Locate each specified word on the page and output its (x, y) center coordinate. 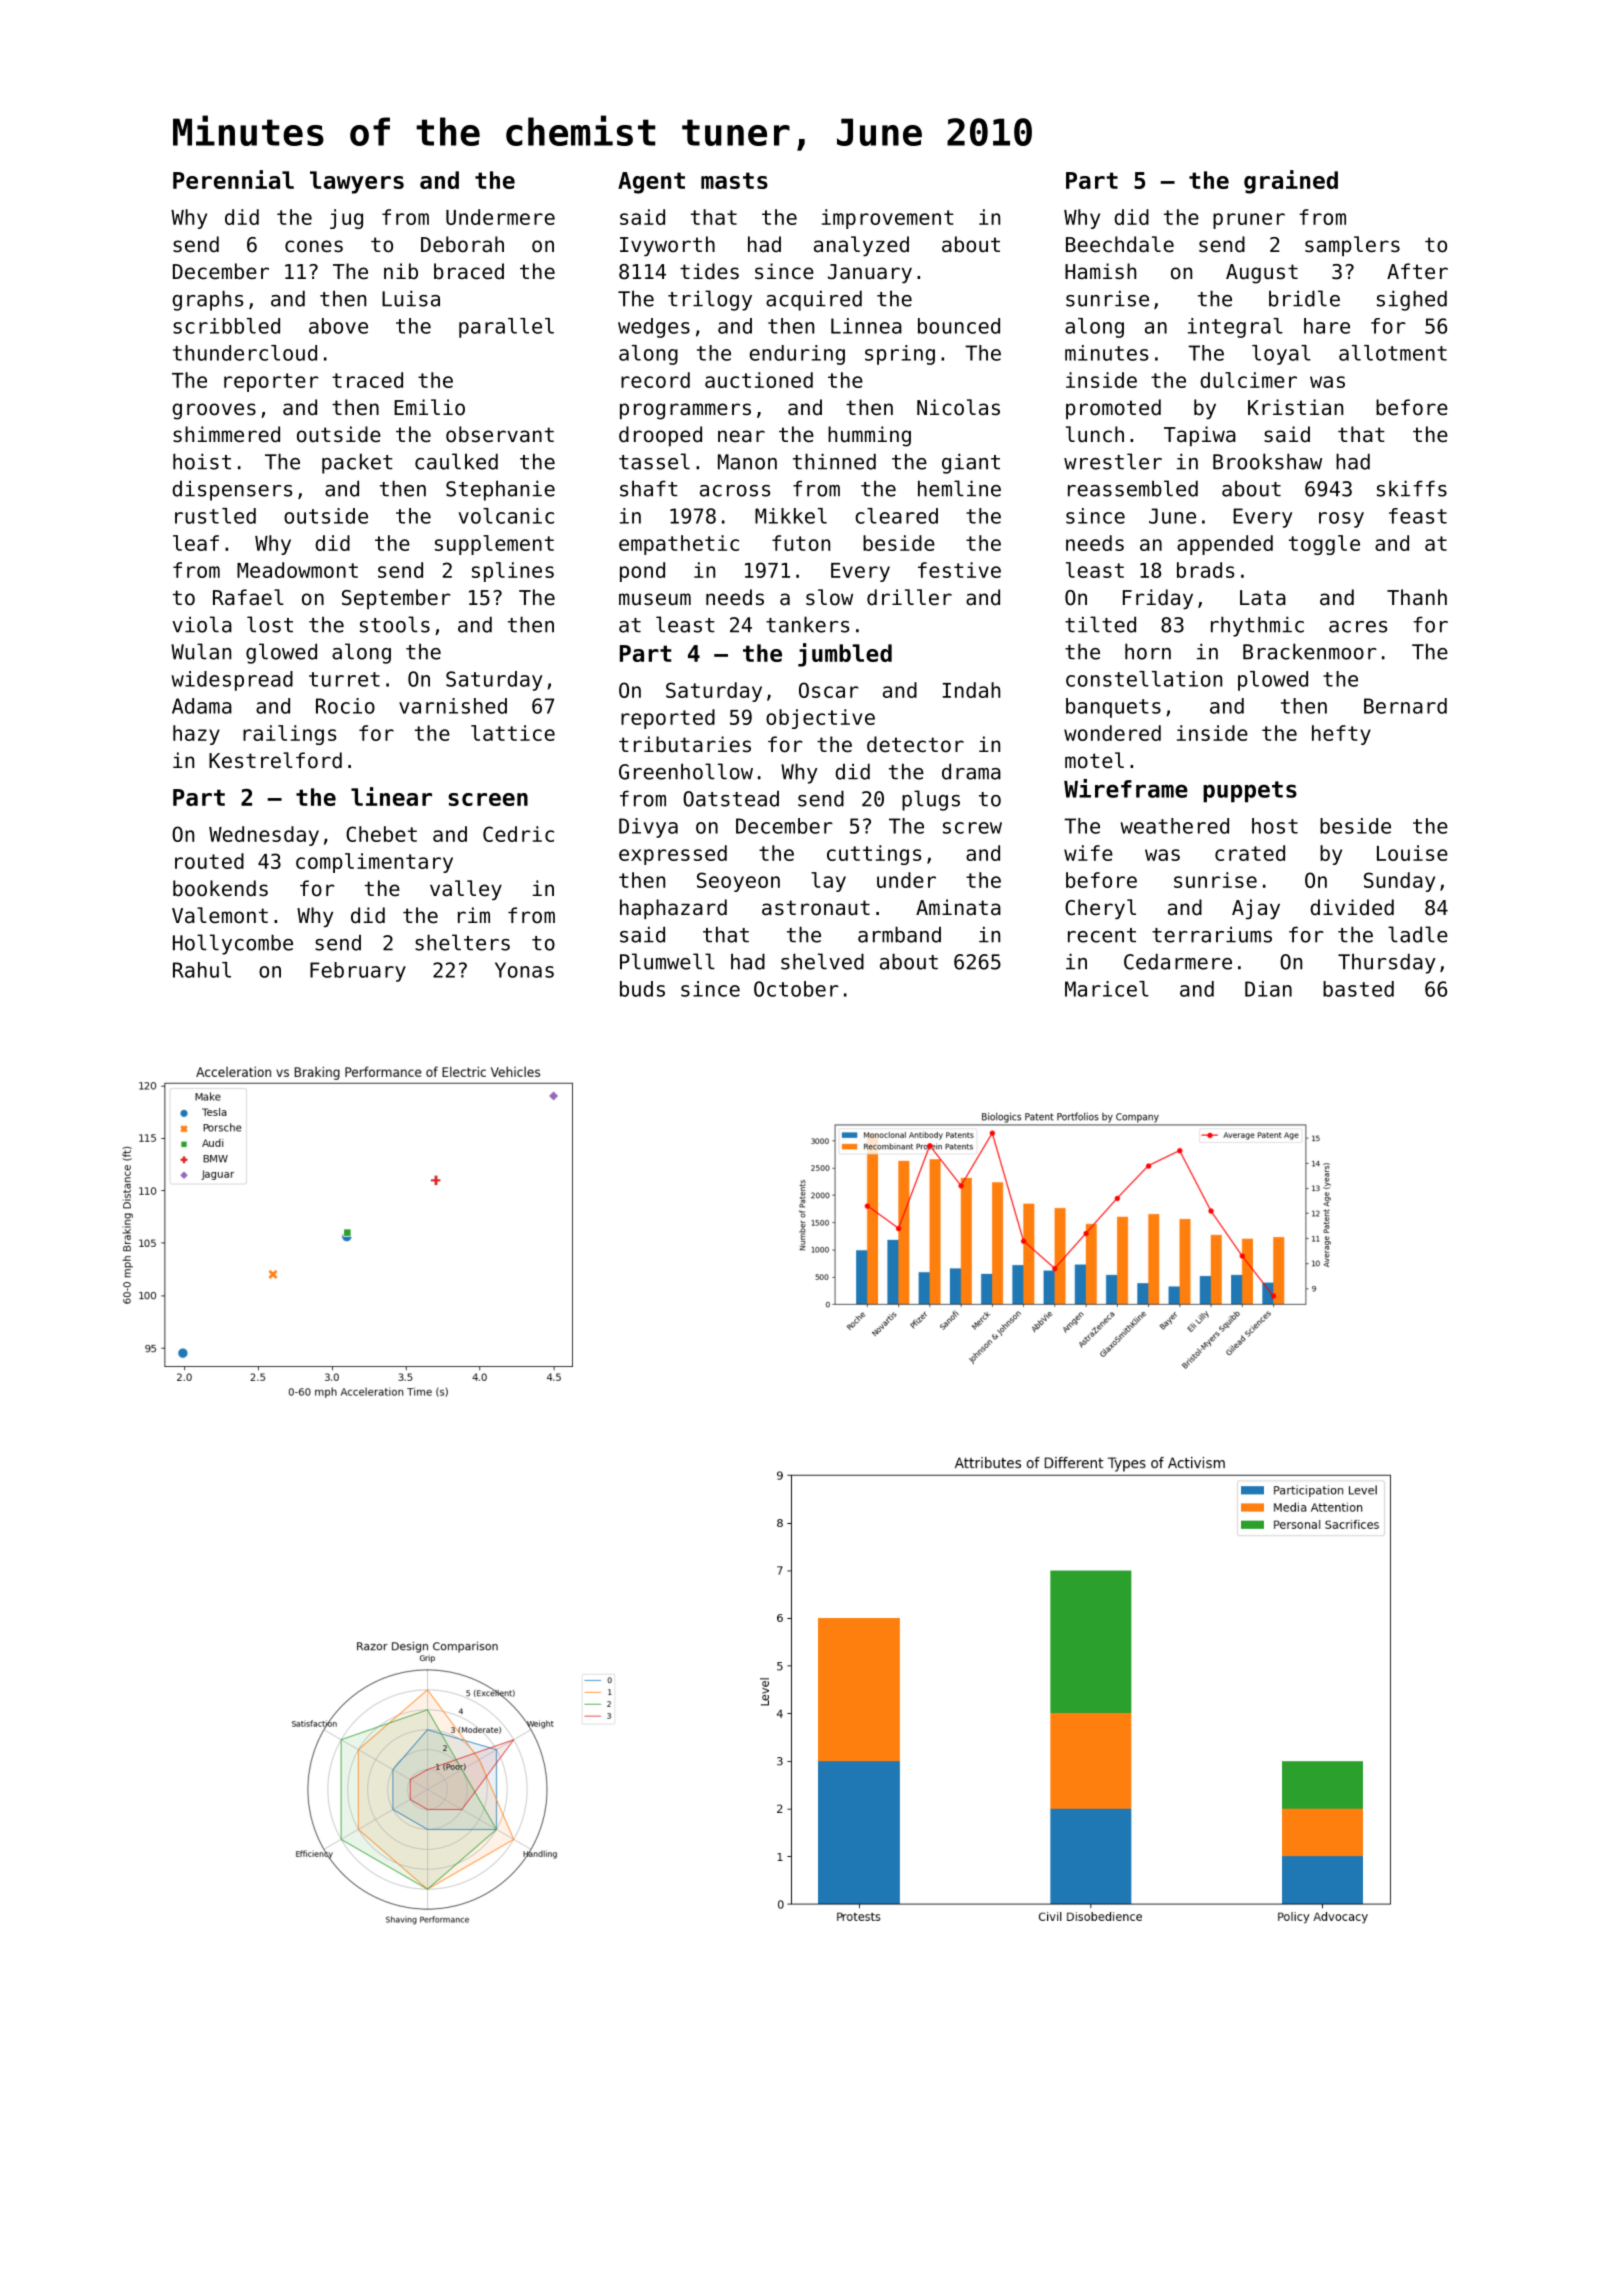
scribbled (226, 326)
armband (899, 934)
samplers (1352, 246)
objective (820, 719)
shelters (462, 942)
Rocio (345, 706)
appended (1225, 545)
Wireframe (1126, 788)
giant (971, 463)
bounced (959, 326)
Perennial (233, 179)
